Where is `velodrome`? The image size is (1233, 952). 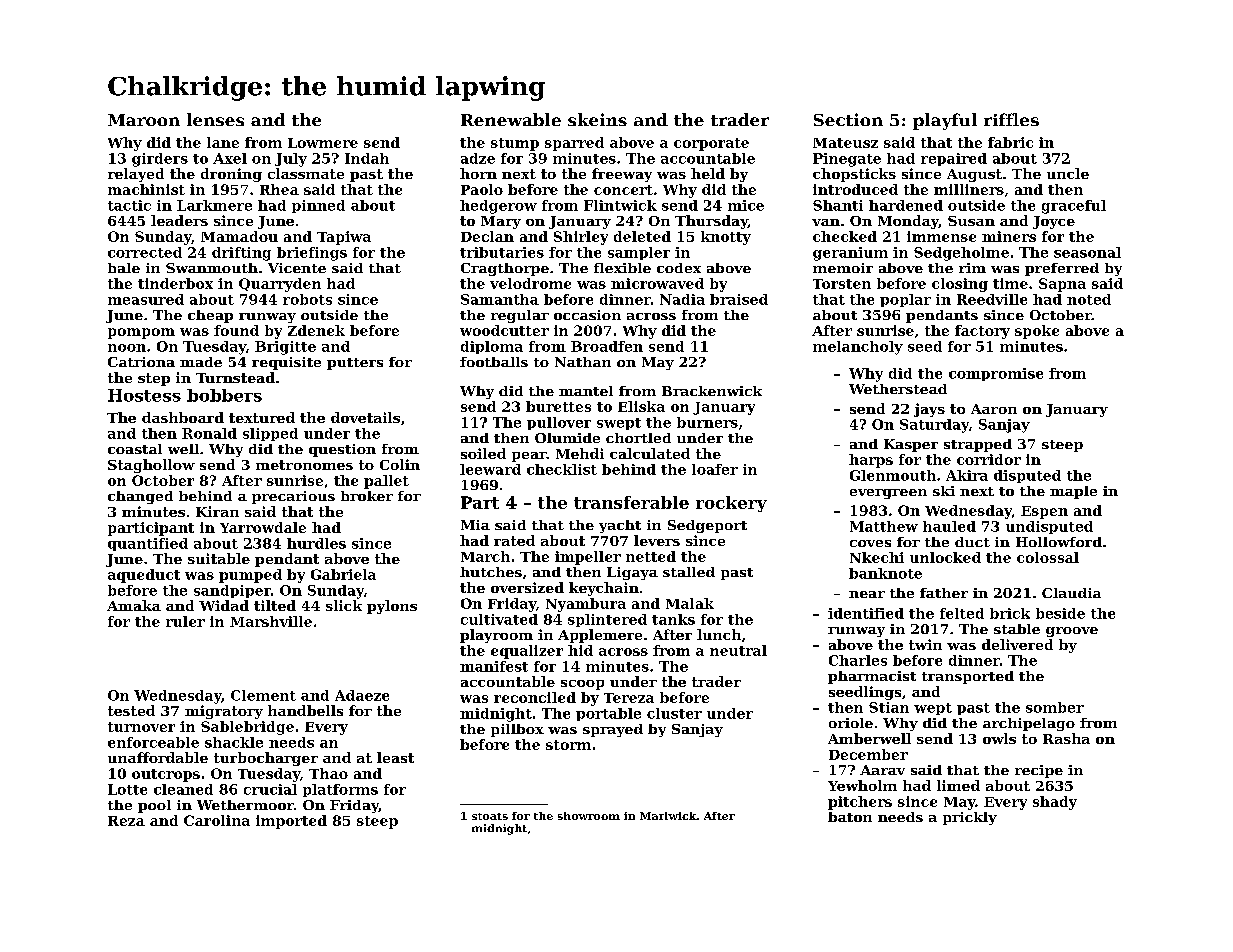
velodrome is located at coordinates (530, 283).
